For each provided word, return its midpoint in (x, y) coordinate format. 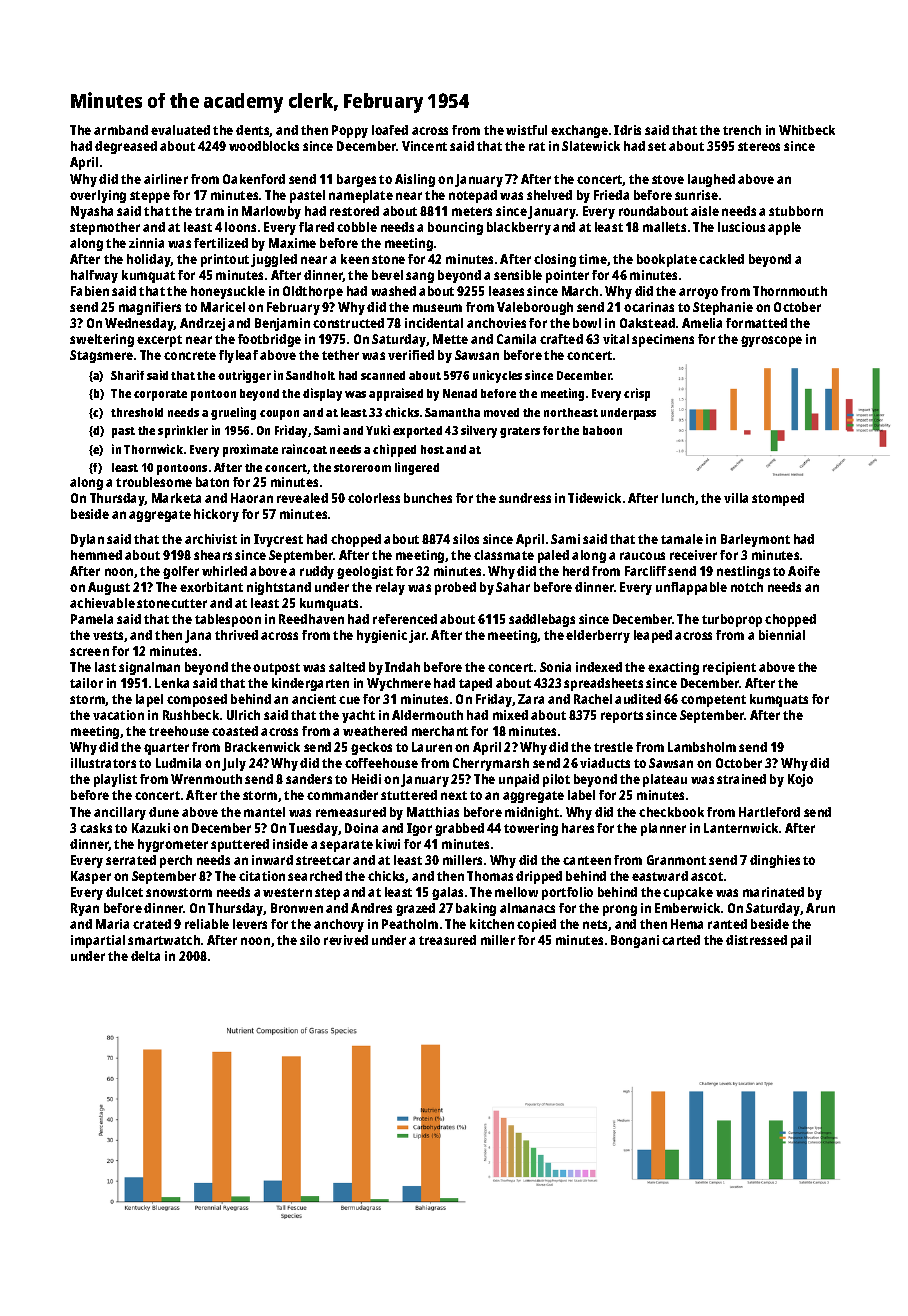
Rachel (593, 699)
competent (713, 701)
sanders (309, 779)
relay (390, 588)
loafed (390, 130)
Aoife (804, 571)
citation (262, 876)
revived (346, 940)
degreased (126, 147)
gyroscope (771, 341)
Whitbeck (807, 130)
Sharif (127, 375)
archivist (211, 539)
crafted (561, 339)
